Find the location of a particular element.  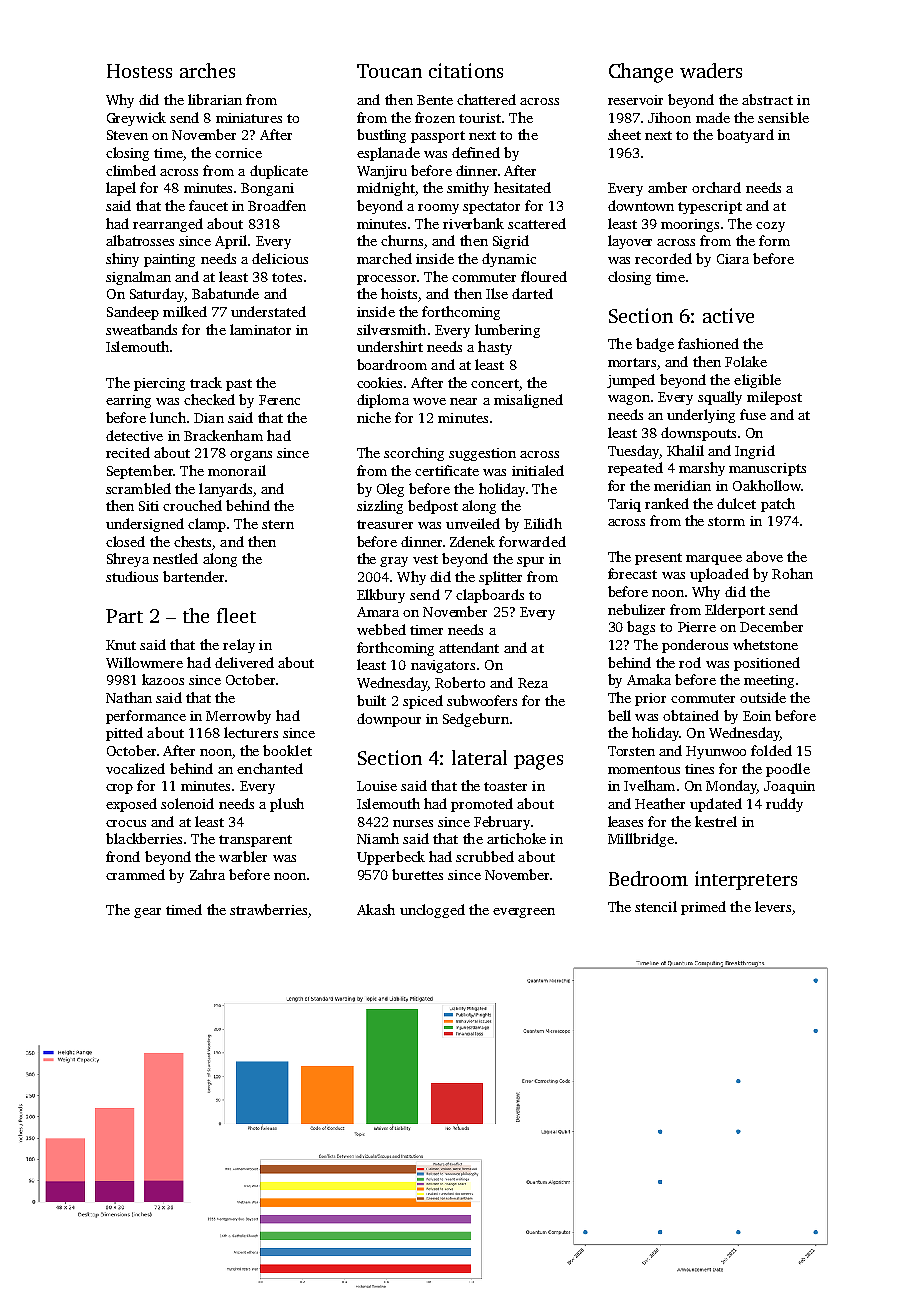

recorded is located at coordinates (663, 258).
